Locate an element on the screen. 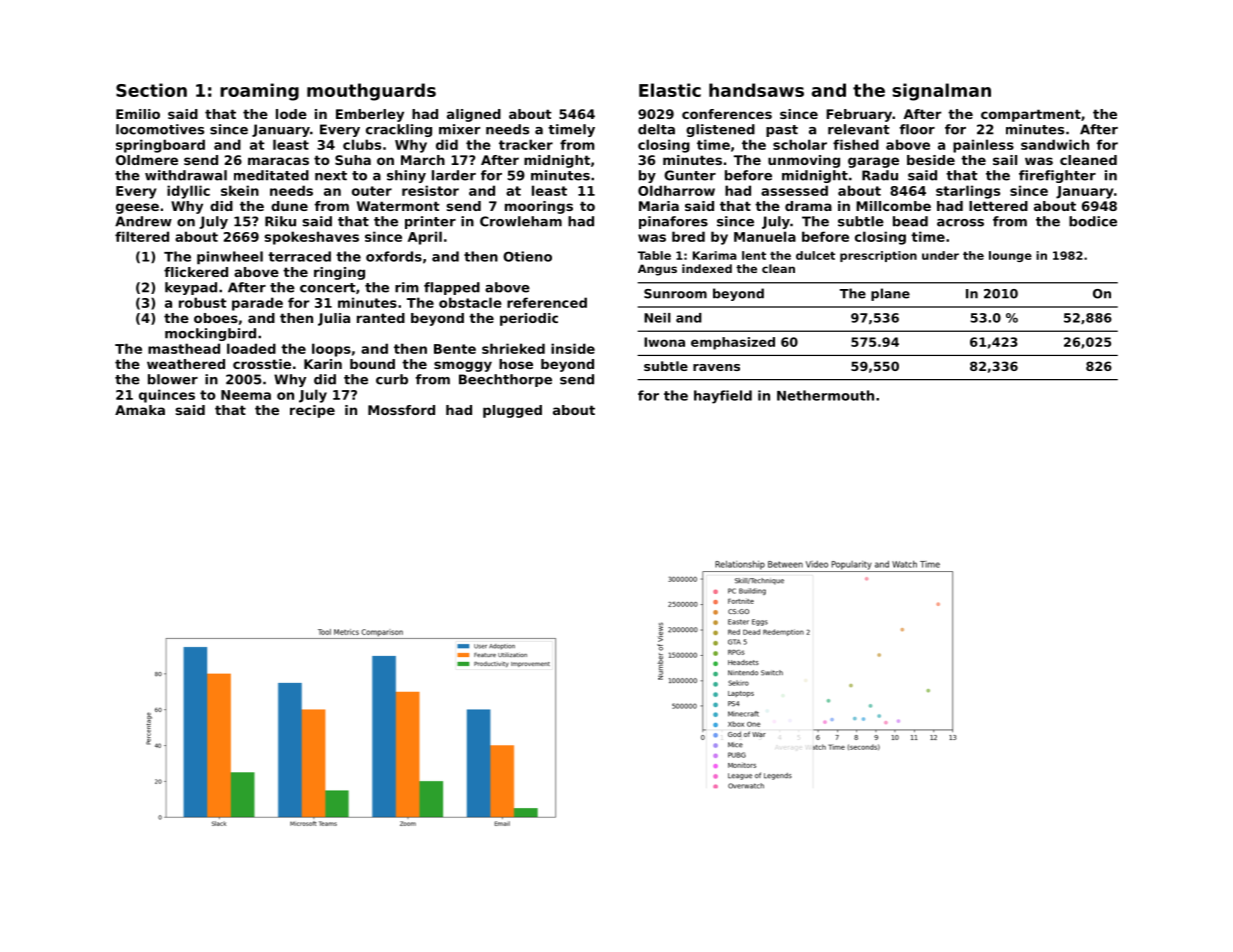  beside is located at coordinates (931, 160).
